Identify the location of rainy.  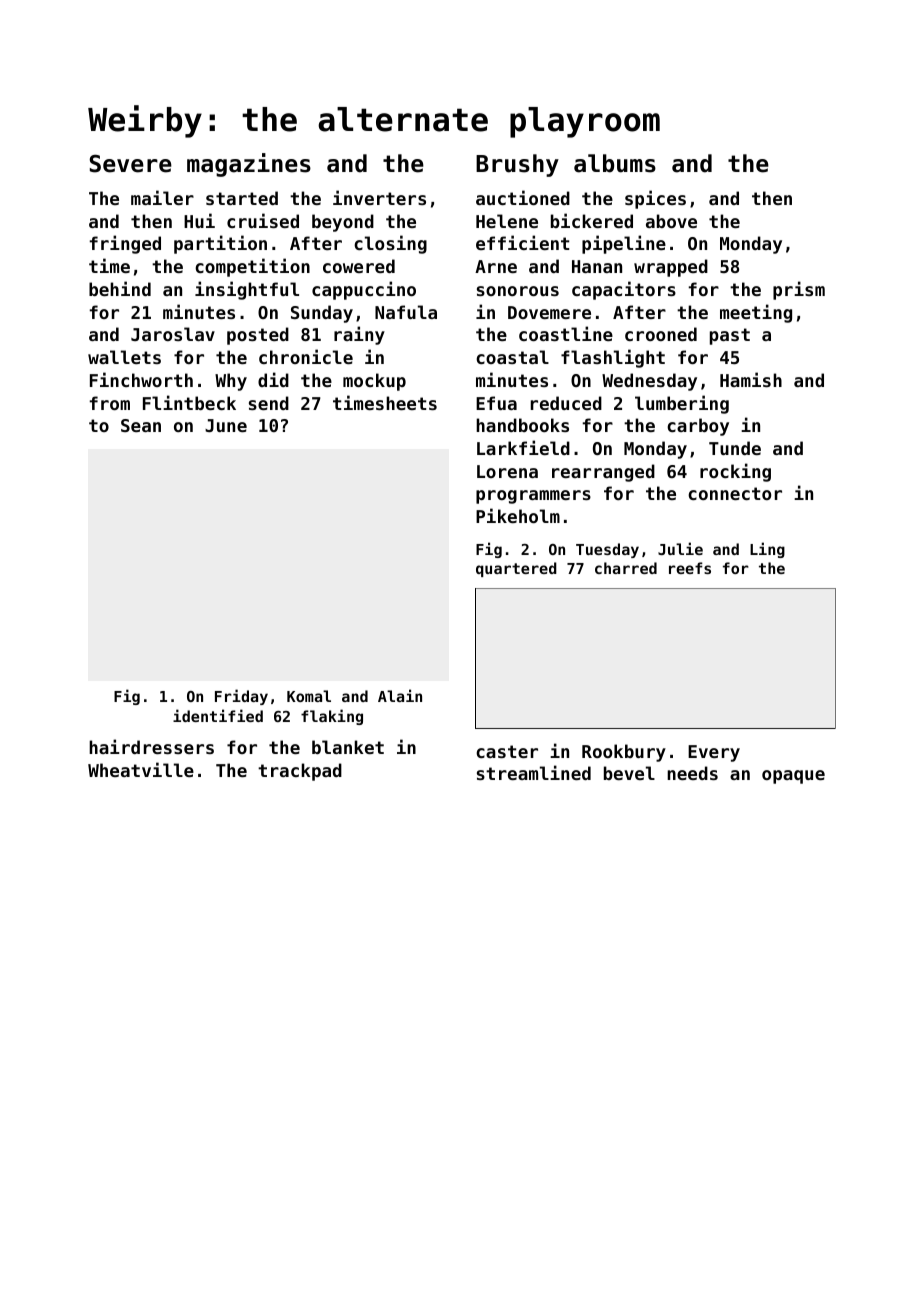
(359, 335).
